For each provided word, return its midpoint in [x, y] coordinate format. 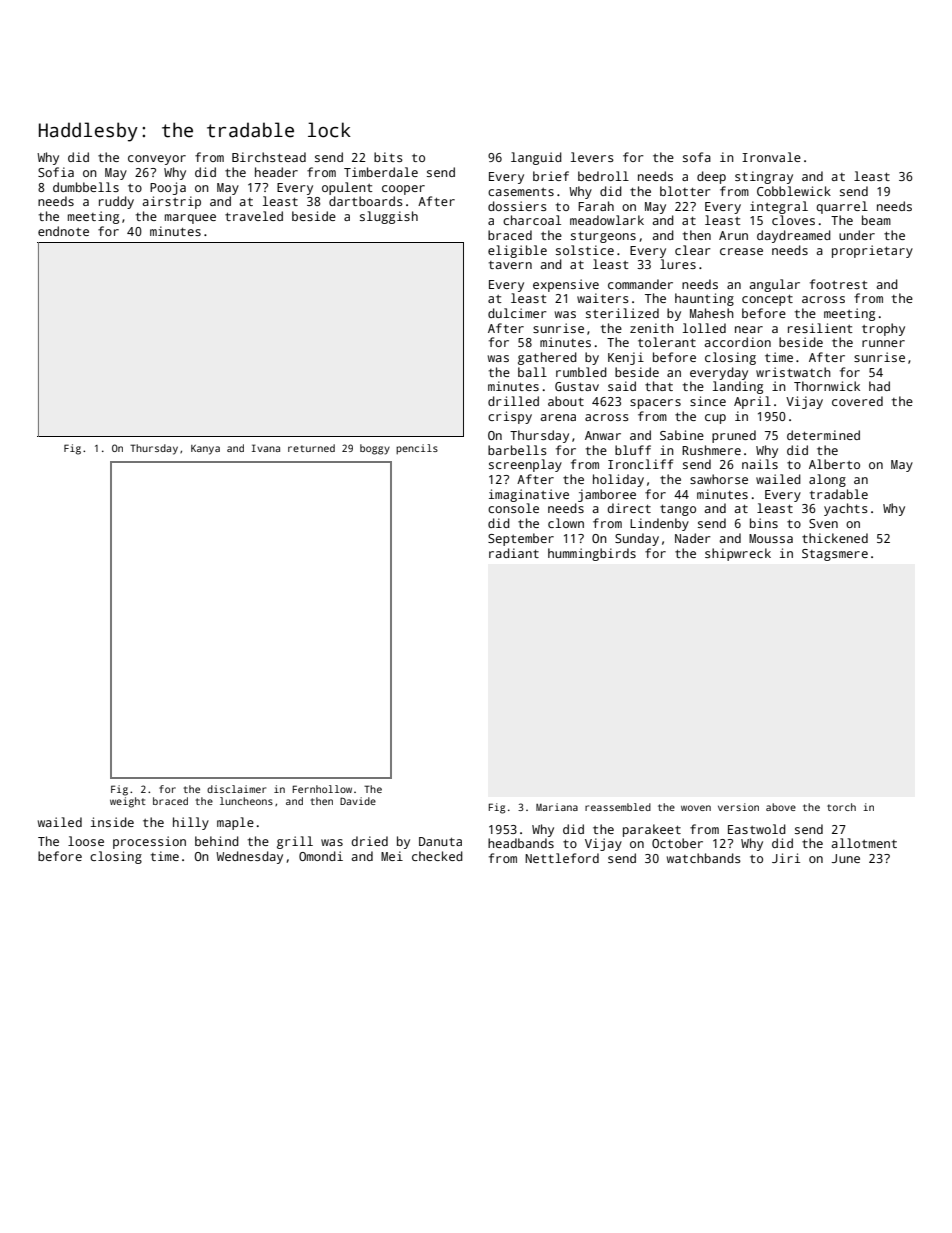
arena [558, 417]
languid [536, 158]
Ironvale [771, 157]
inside [112, 822]
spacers [655, 404]
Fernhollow [322, 789]
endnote [63, 231]
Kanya [205, 450]
